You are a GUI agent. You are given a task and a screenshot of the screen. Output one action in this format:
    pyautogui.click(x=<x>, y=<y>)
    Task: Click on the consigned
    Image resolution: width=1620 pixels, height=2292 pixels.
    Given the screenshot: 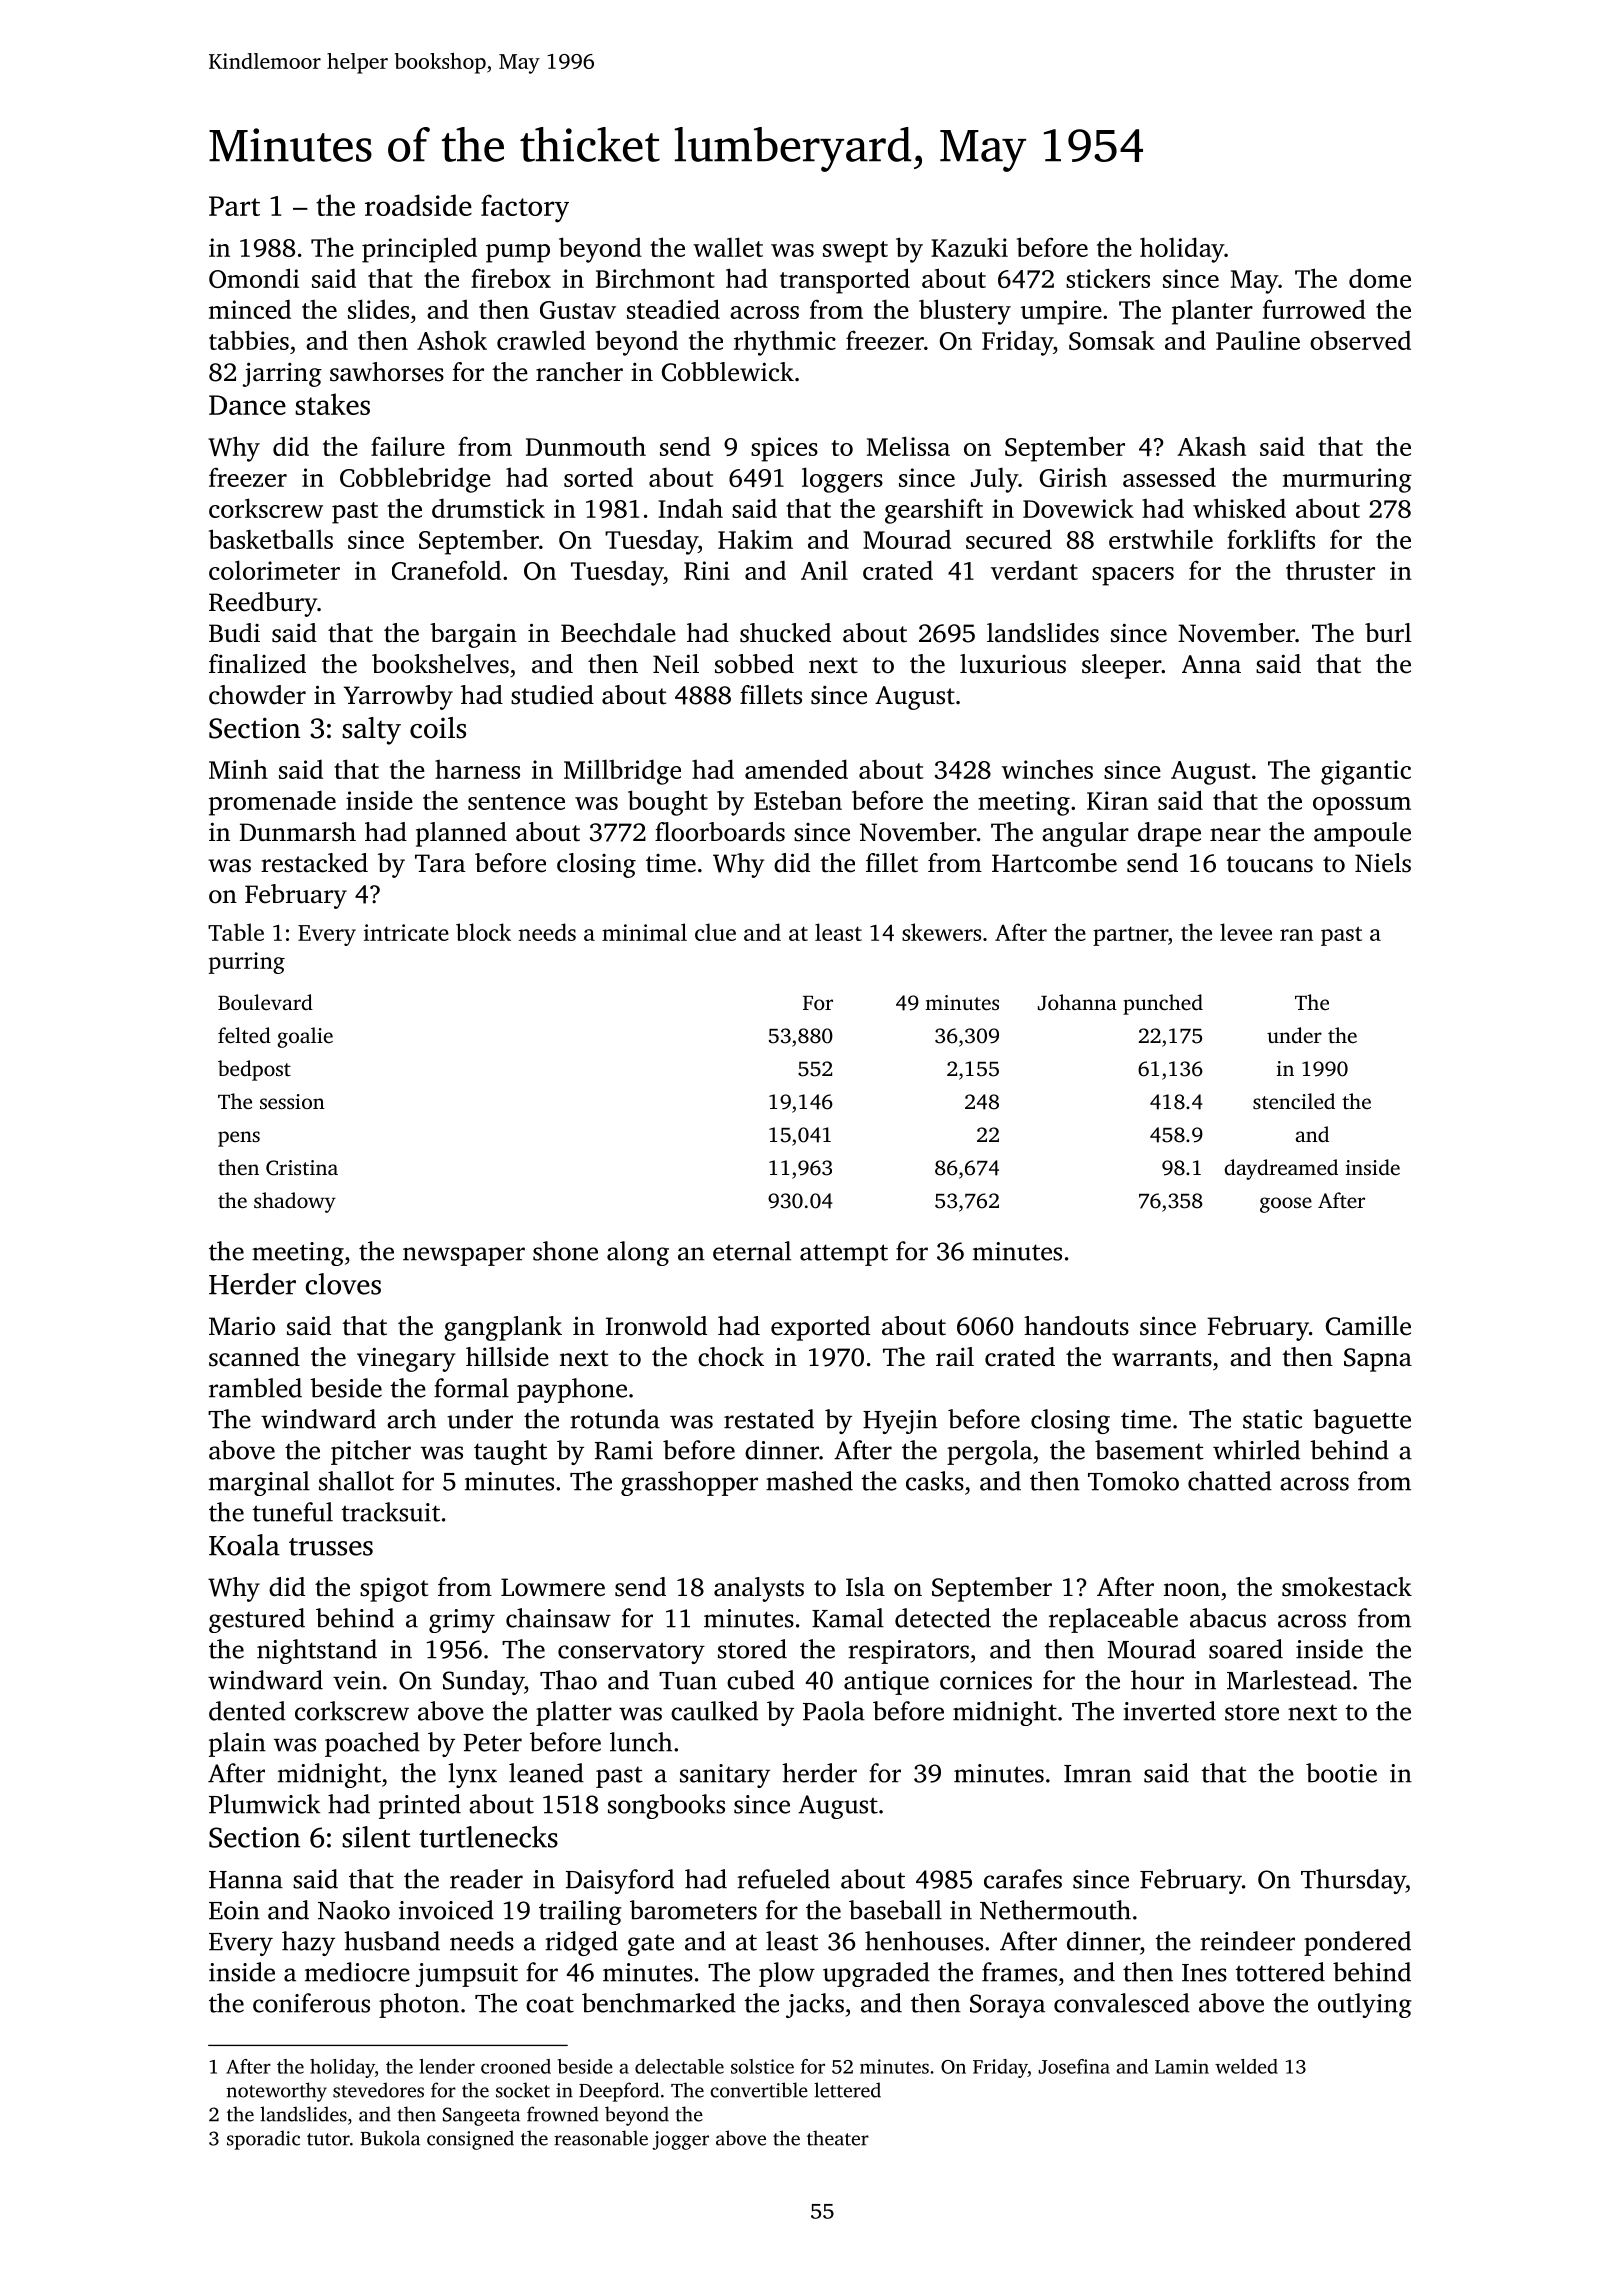 What is the action you would take?
    pyautogui.click(x=470, y=2140)
